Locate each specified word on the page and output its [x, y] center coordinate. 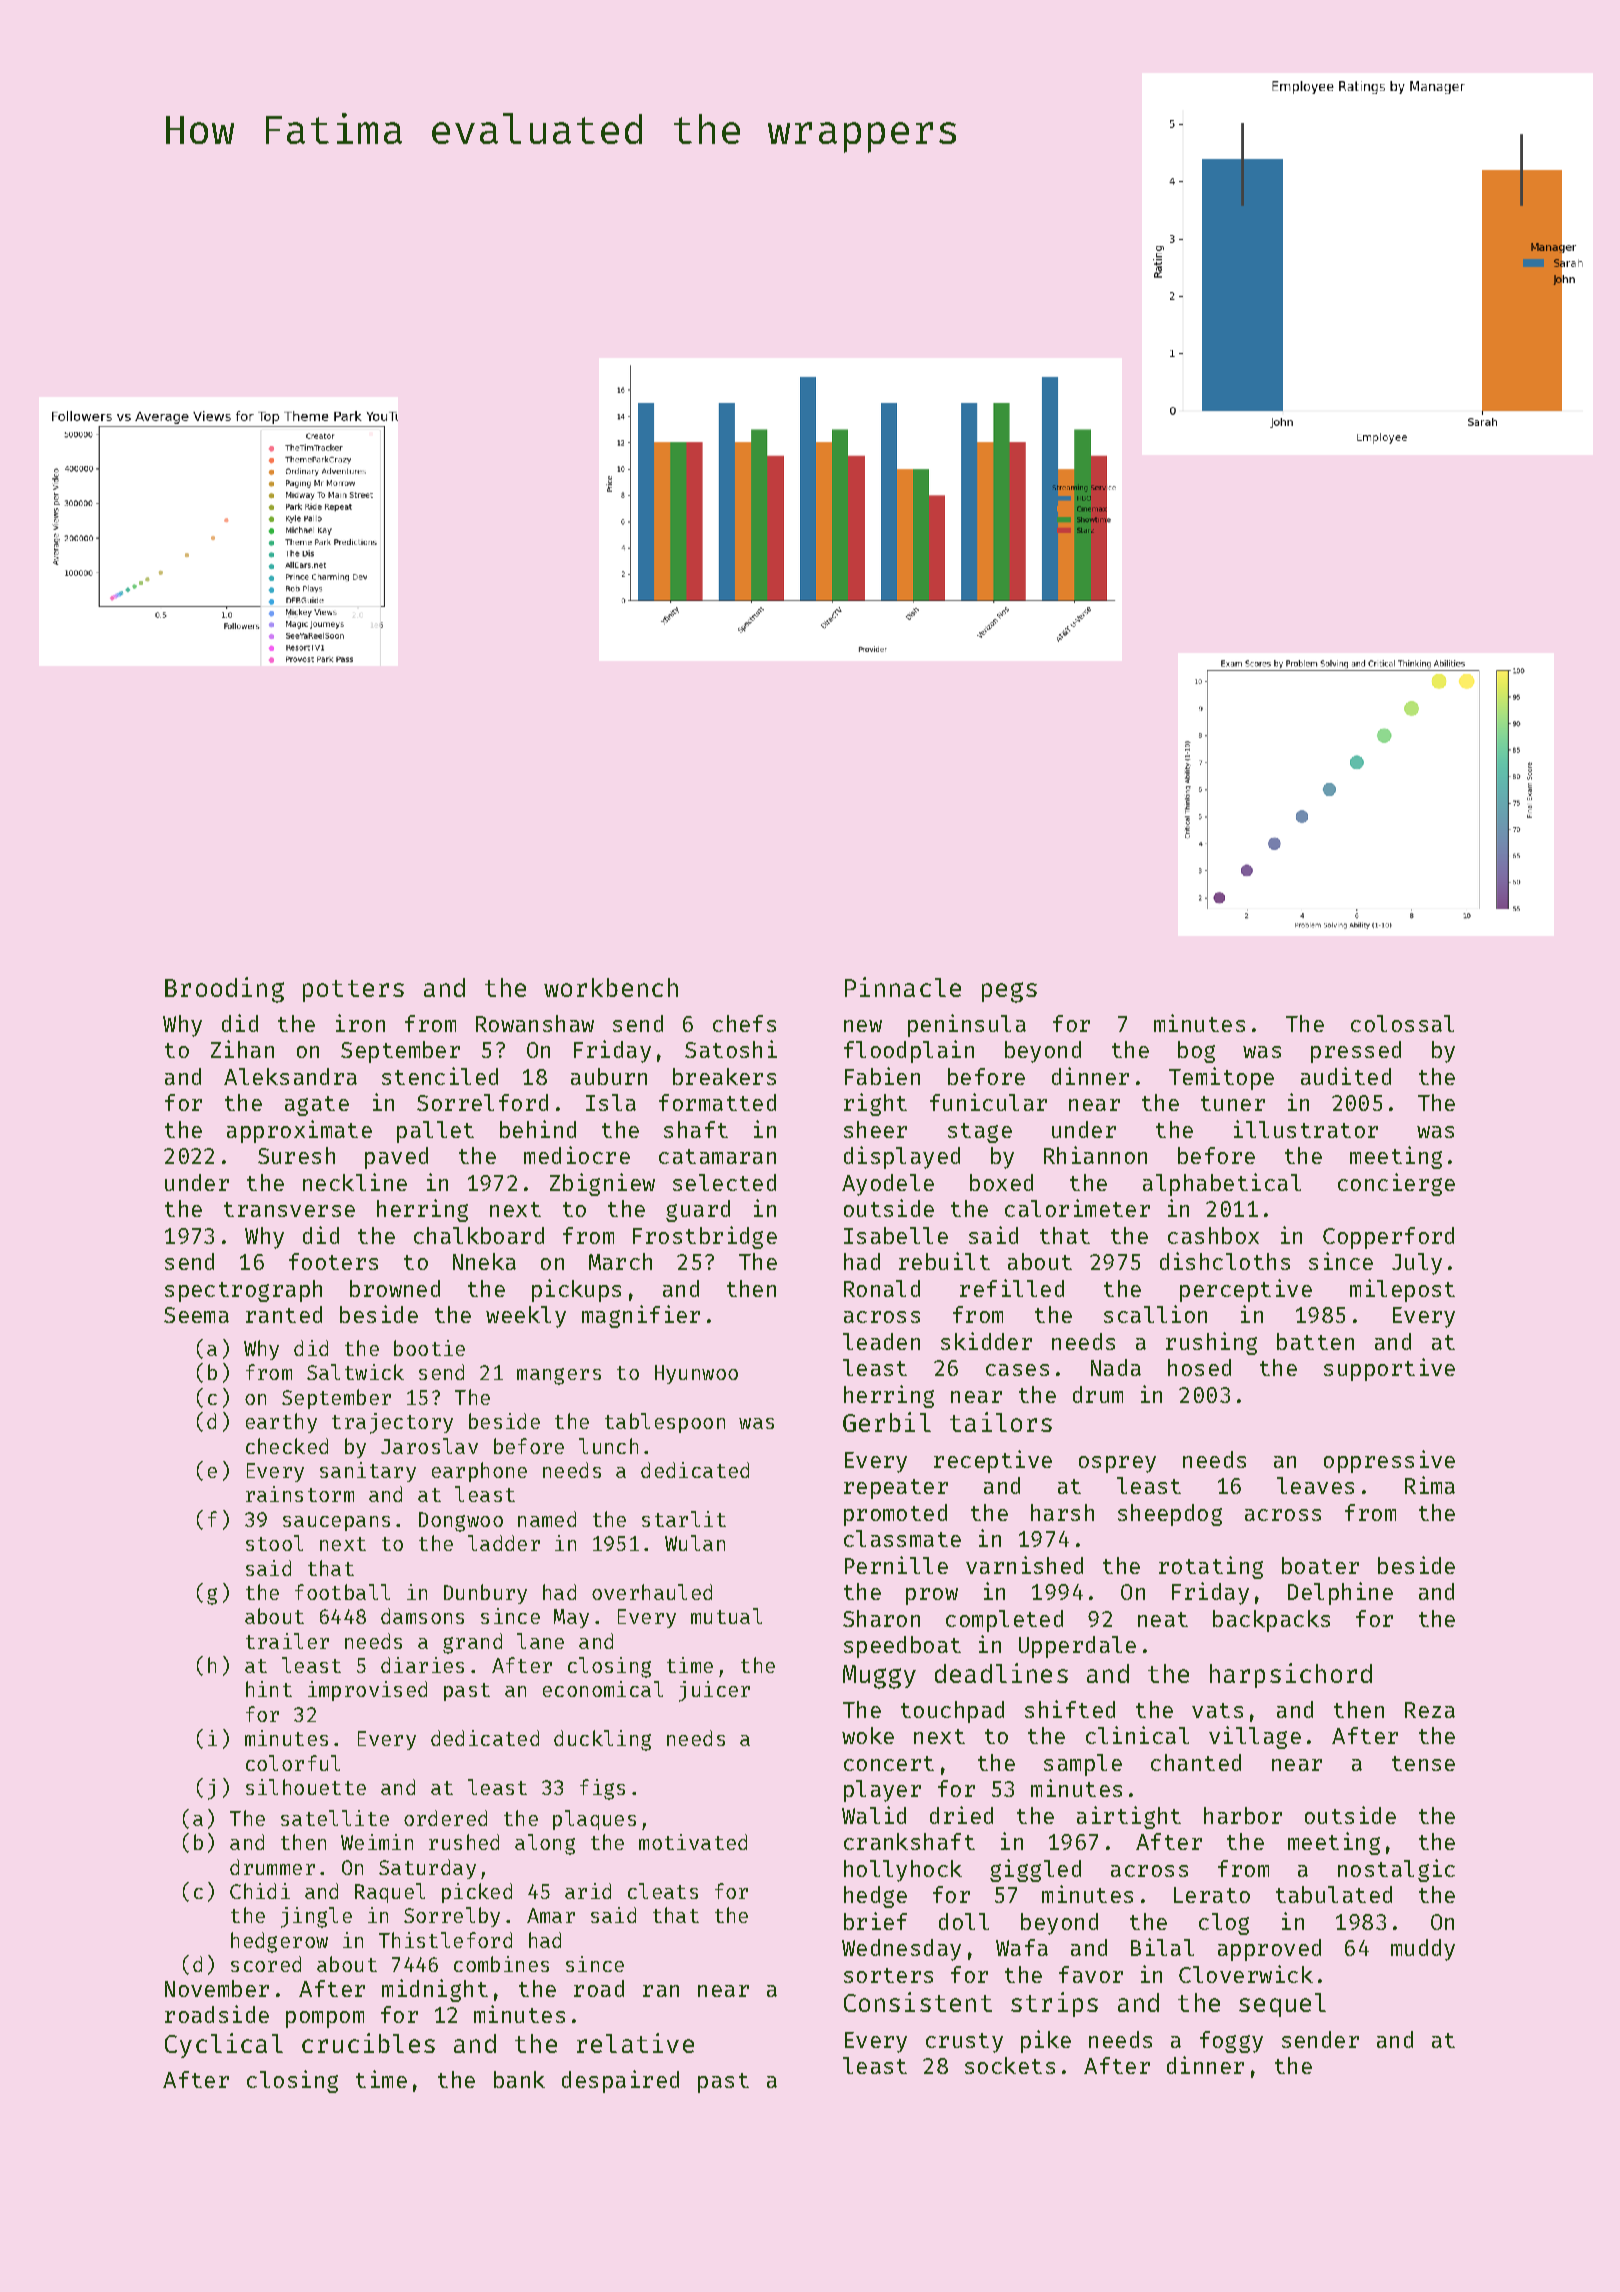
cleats [663, 1891]
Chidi [260, 1891]
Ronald [882, 1288]
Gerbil [887, 1422]
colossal [1402, 1023]
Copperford [1388, 1238]
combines [501, 1964]
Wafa [1022, 1947]
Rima [1430, 1485]
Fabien [882, 1076]
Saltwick [355, 1372]
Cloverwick [1246, 1974]
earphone [479, 1472]
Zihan [242, 1049]
